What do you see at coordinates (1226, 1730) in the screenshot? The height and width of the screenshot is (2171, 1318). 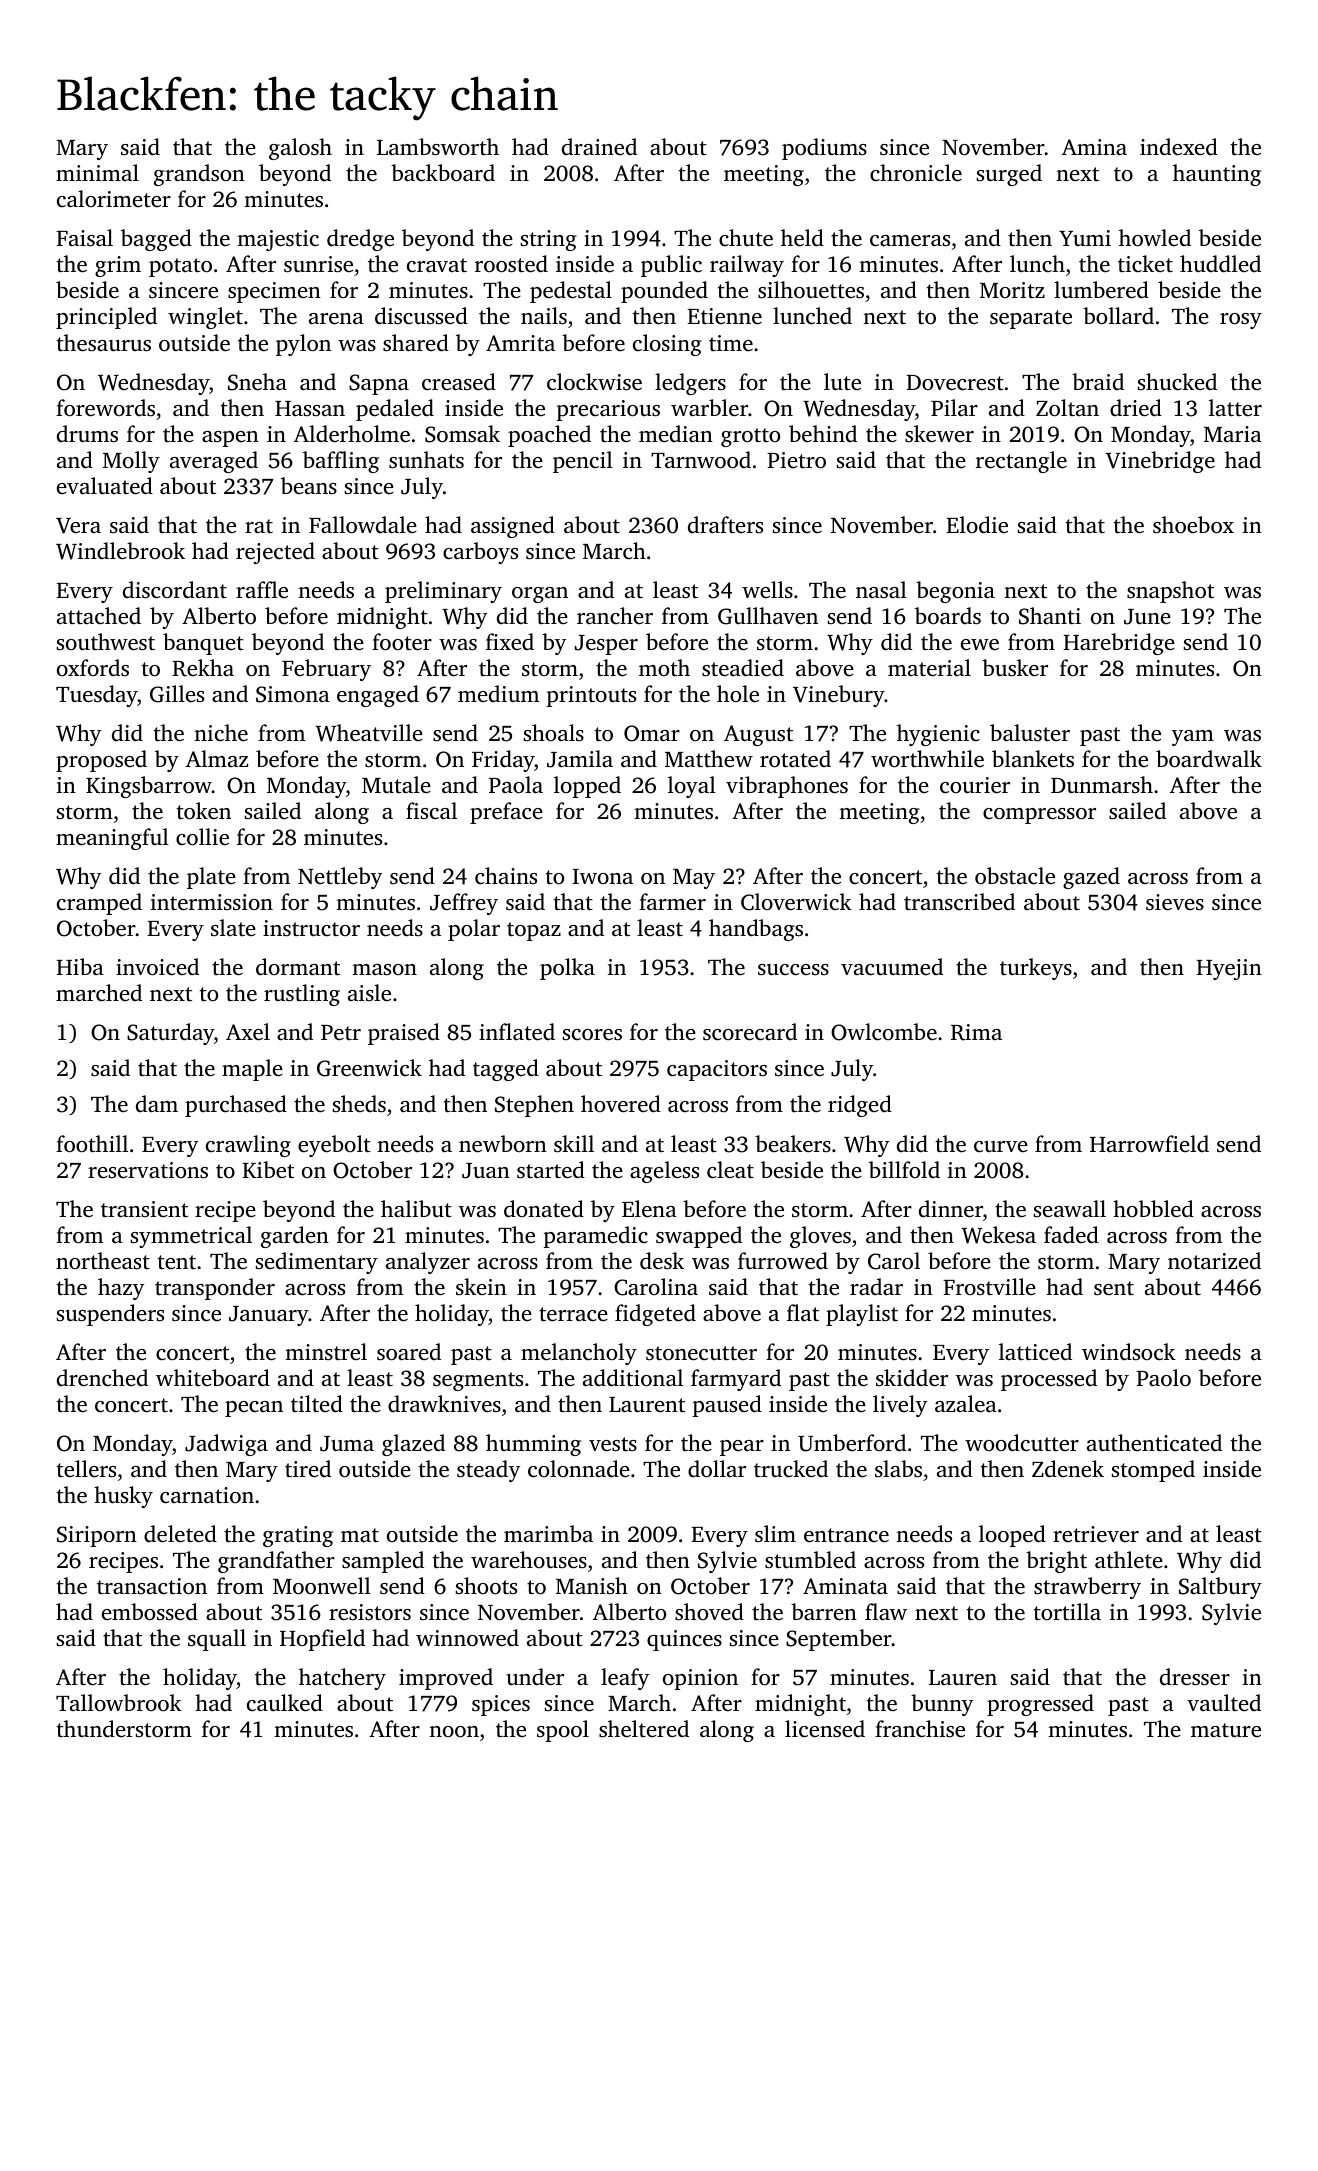 I see `mature` at bounding box center [1226, 1730].
